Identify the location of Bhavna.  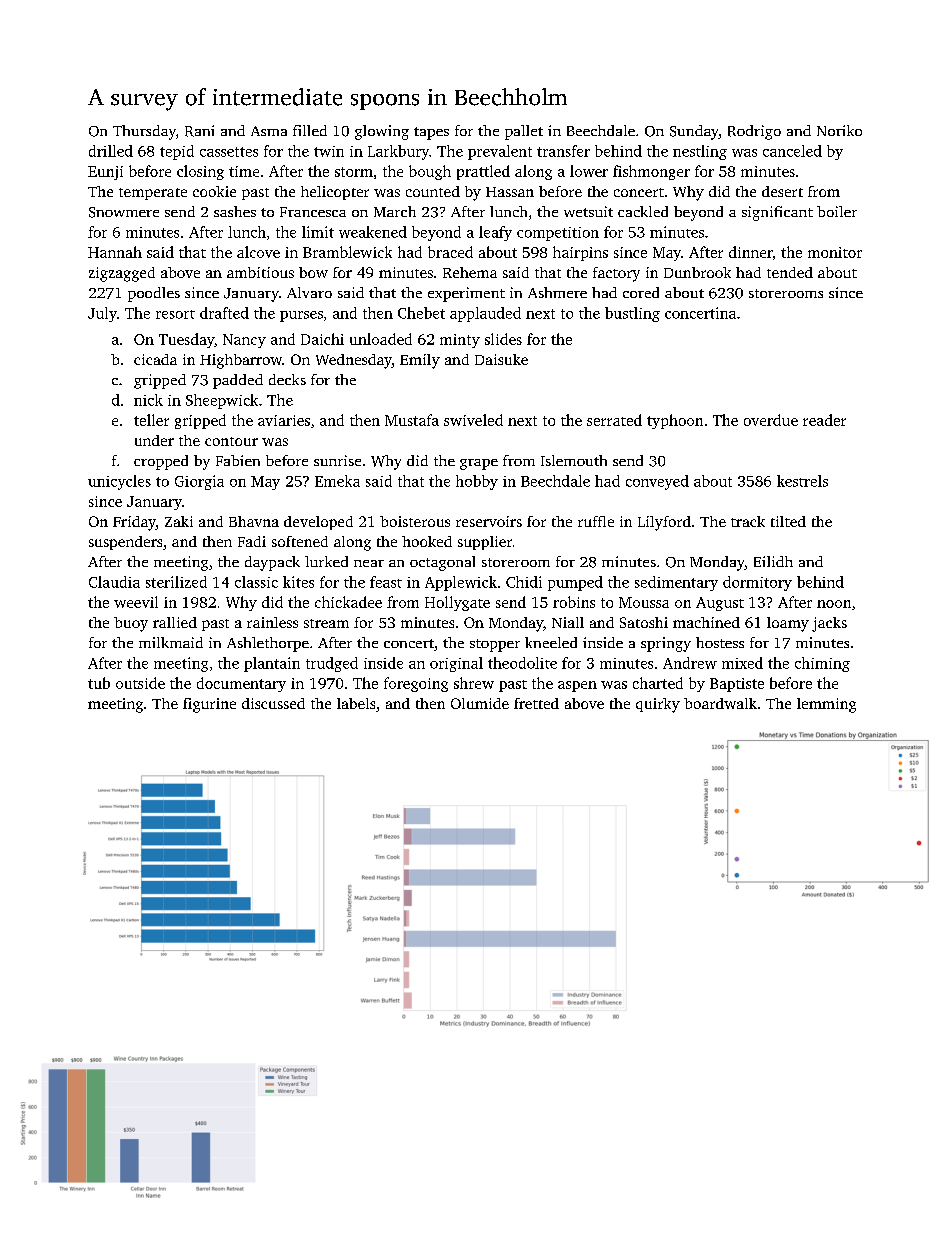
(254, 521).
